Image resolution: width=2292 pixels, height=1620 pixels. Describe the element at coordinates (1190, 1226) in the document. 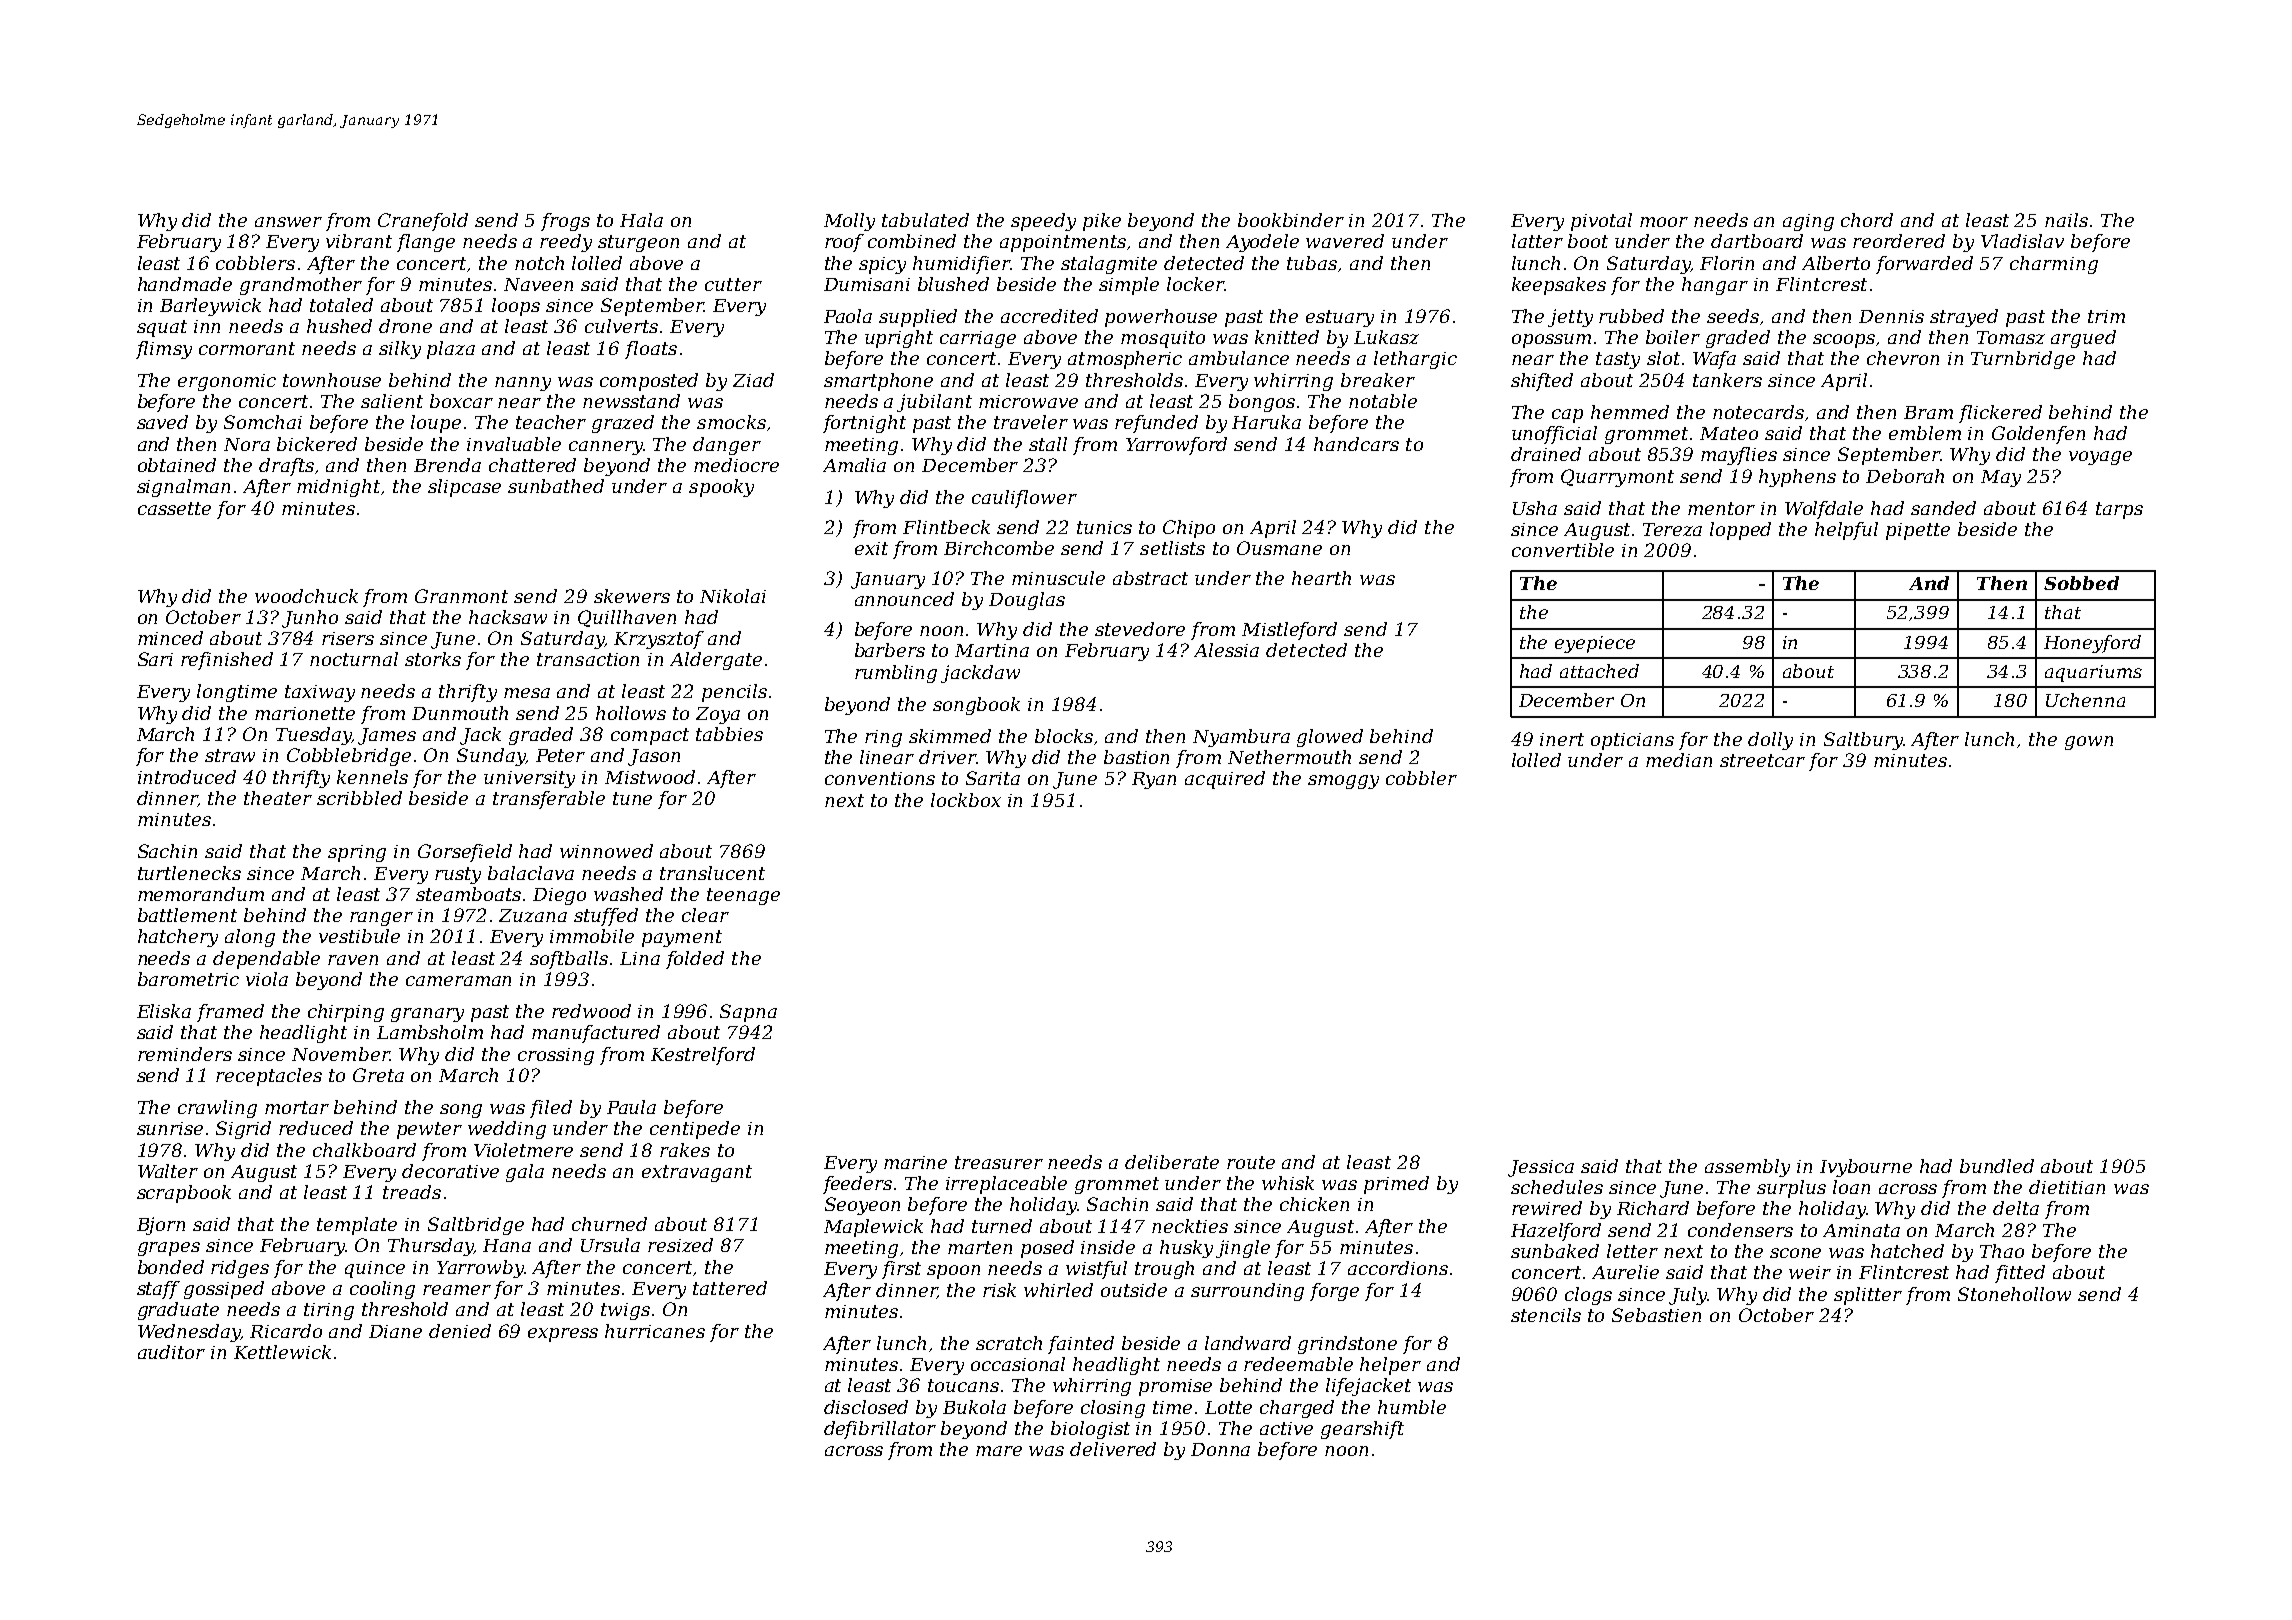

I see `neckties` at that location.
